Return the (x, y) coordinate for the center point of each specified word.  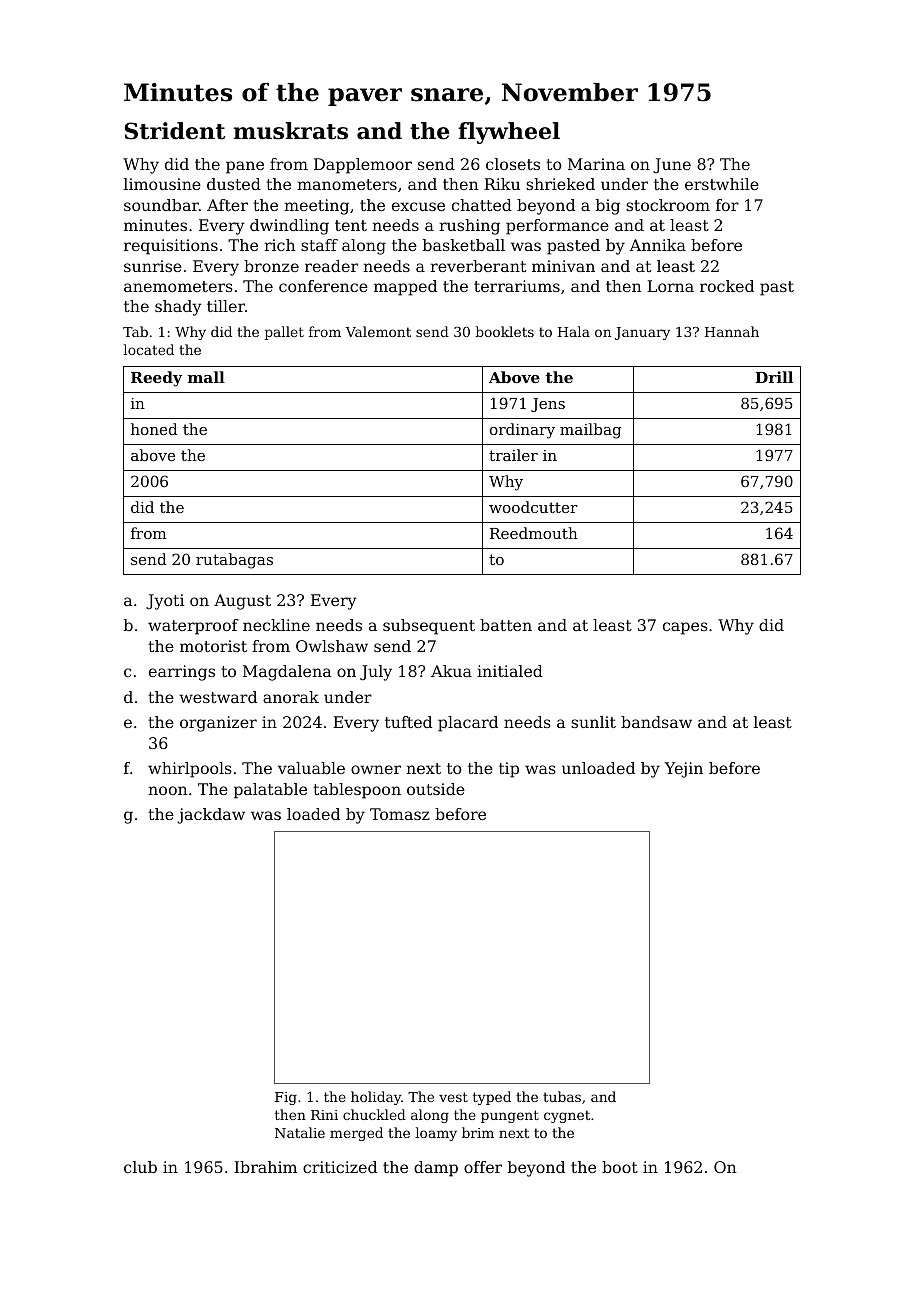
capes (685, 628)
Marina (596, 164)
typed (492, 1098)
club (140, 1167)
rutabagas (234, 561)
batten (506, 625)
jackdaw (211, 816)
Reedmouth (534, 533)
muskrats (290, 131)
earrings (182, 673)
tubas (562, 1096)
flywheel (509, 133)
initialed (510, 671)
